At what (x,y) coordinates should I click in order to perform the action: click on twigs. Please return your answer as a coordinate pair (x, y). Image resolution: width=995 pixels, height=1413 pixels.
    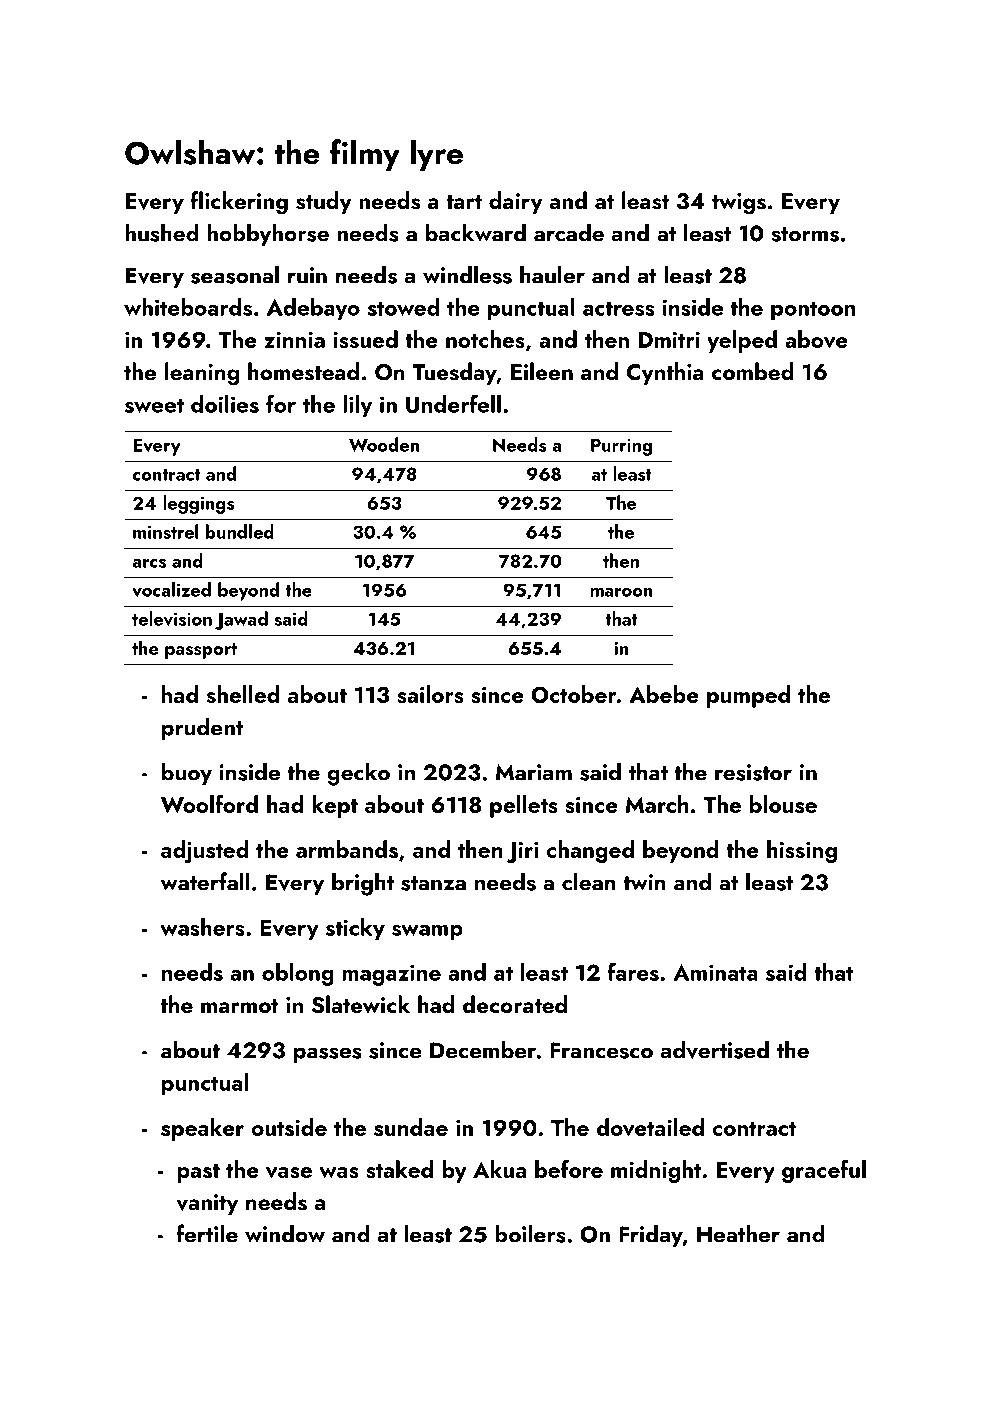
    Looking at the image, I should click on (739, 204).
